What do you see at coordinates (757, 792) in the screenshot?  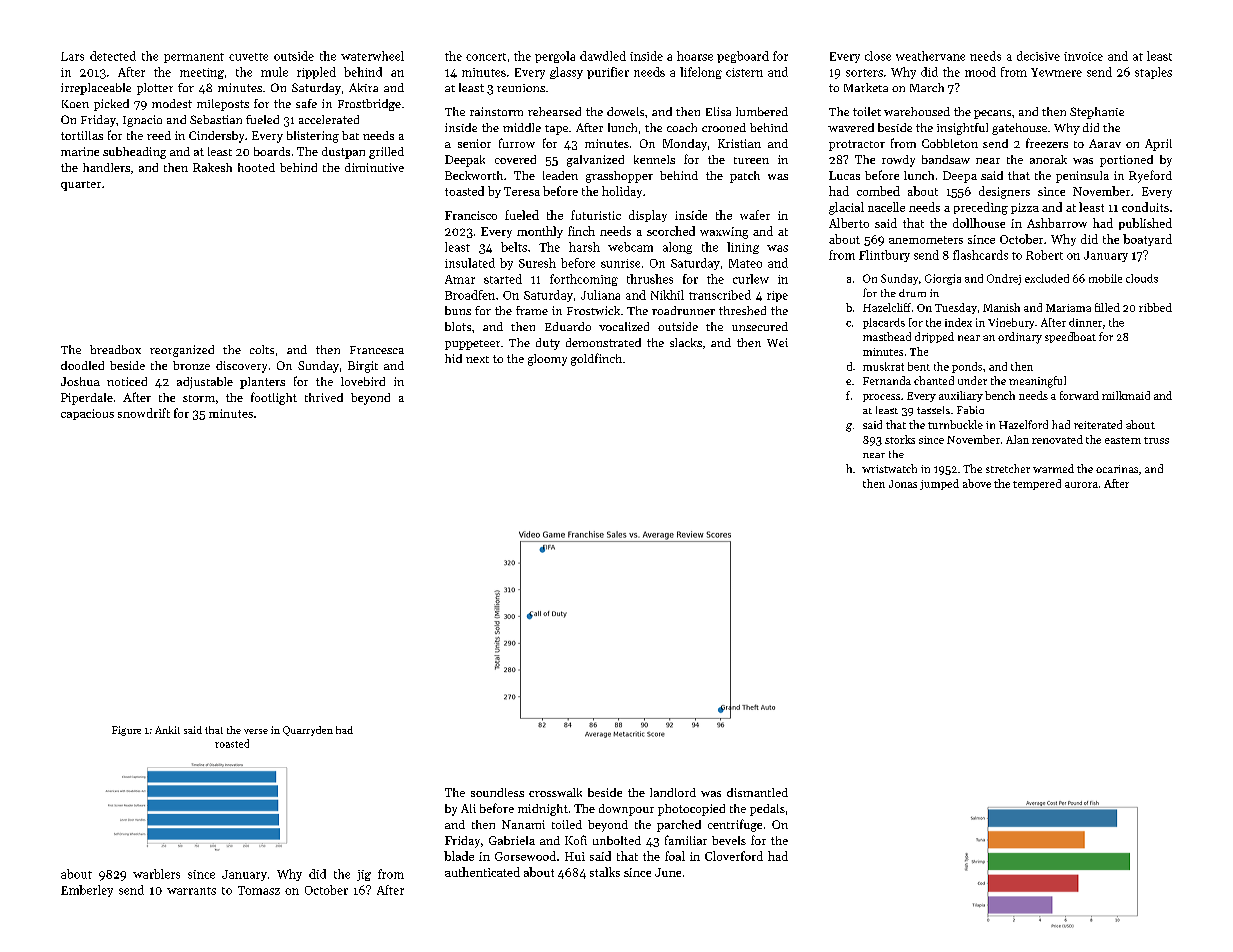 I see `dismantled` at bounding box center [757, 792].
